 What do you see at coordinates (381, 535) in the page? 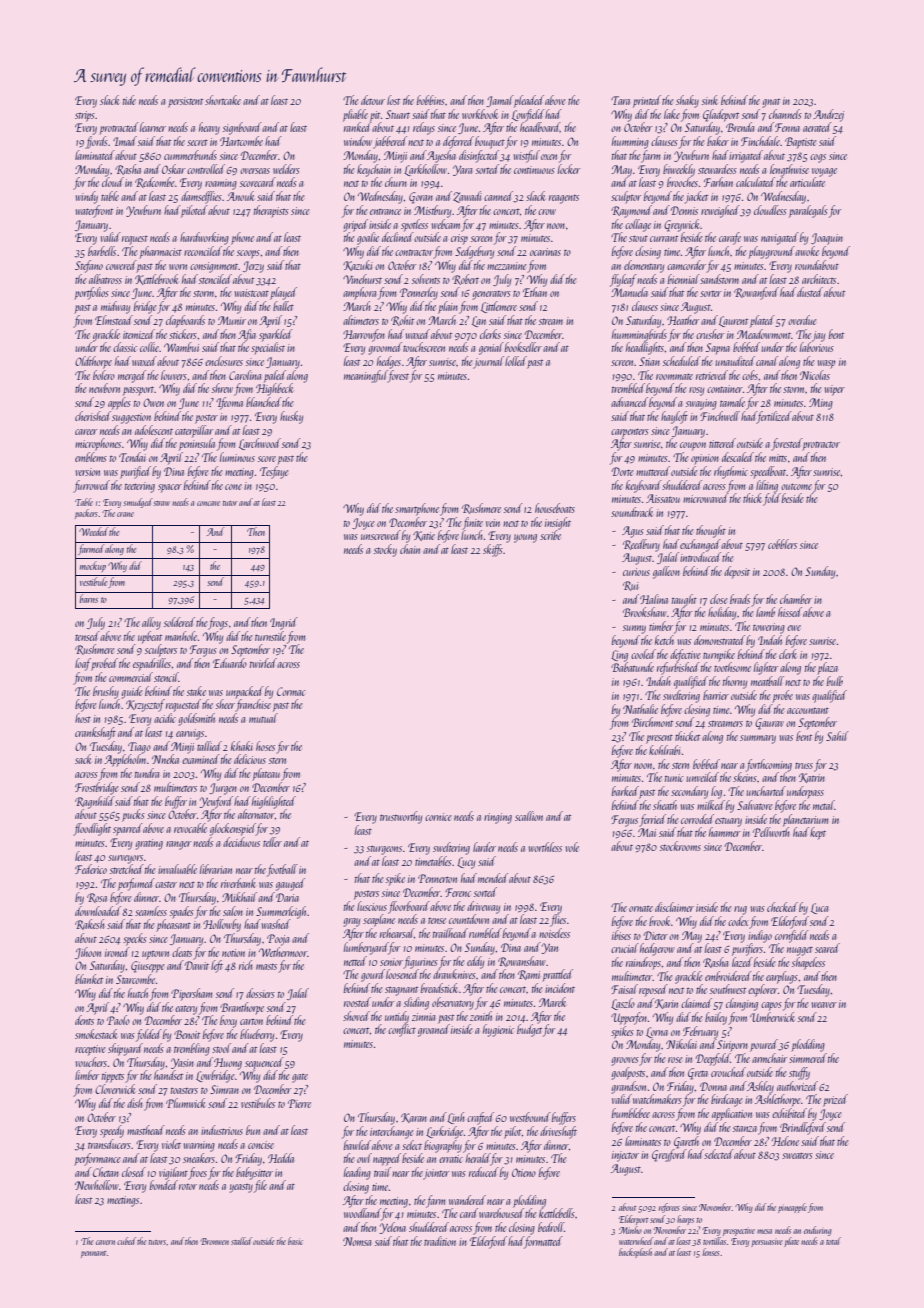
I see `unscrewed` at bounding box center [381, 535].
